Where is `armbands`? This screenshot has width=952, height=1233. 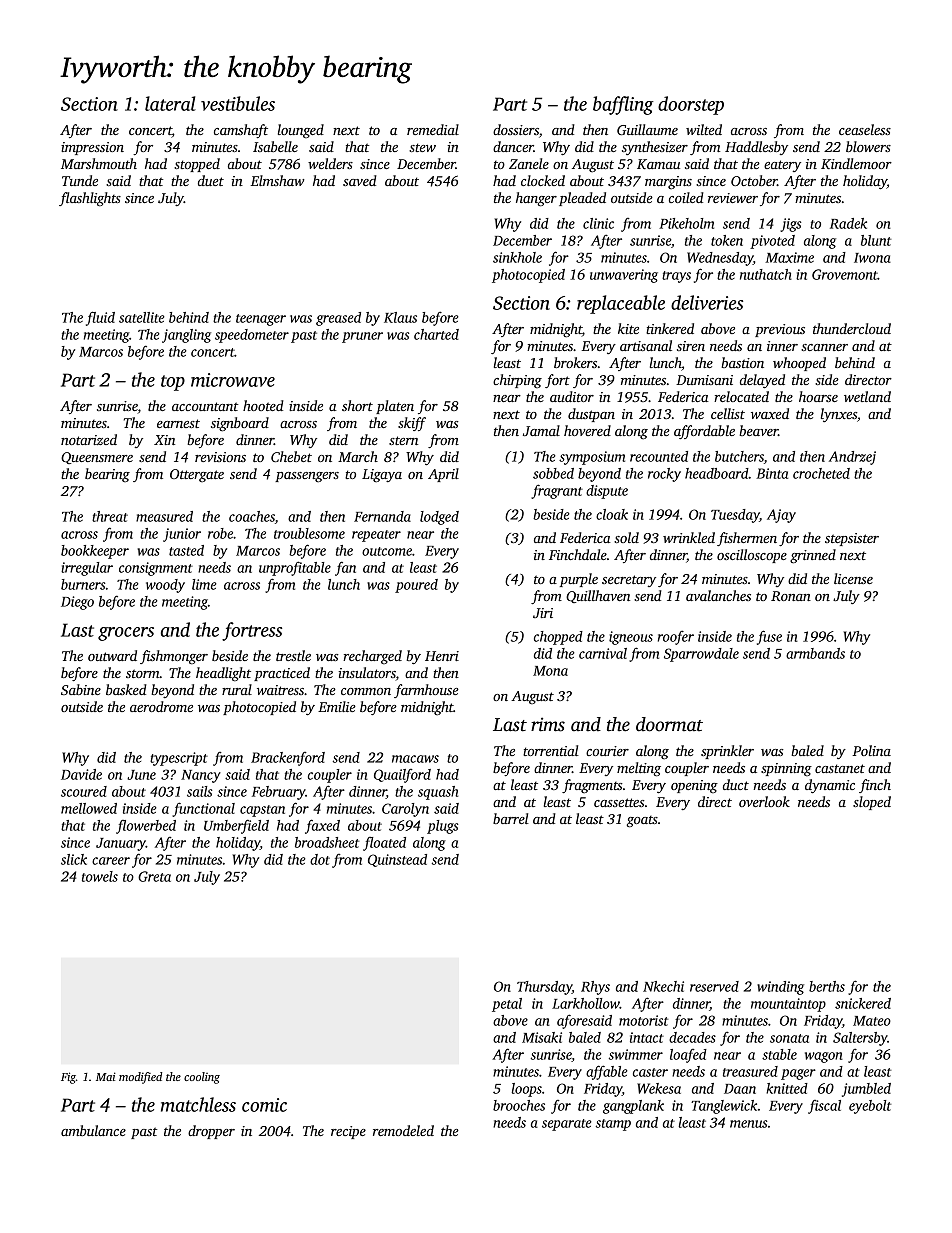 armbands is located at coordinates (815, 653).
